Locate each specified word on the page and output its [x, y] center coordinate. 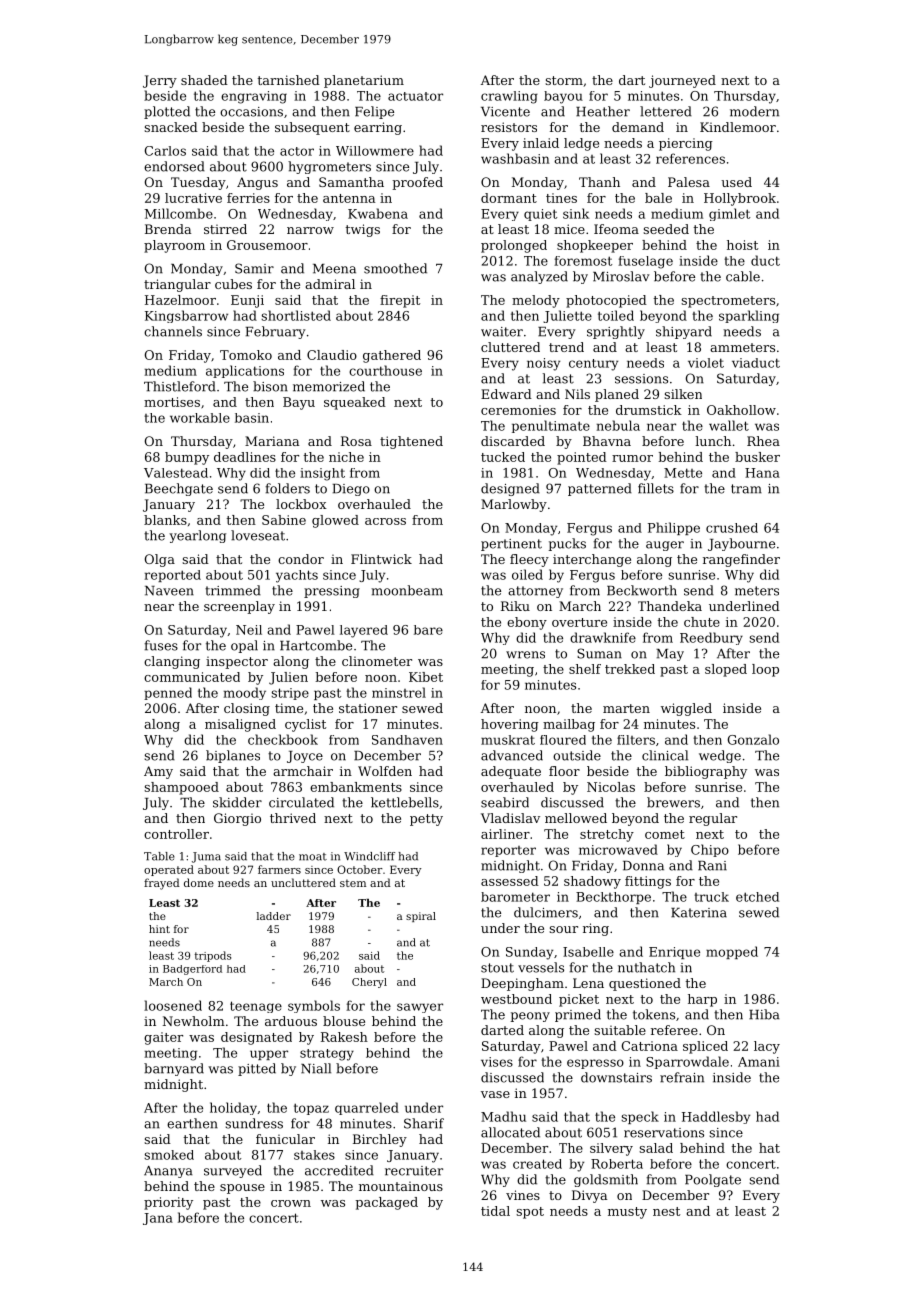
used [736, 182]
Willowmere [375, 151]
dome [199, 882]
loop [765, 670]
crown [291, 1203]
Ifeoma [616, 229]
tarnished [288, 80]
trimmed [233, 590]
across [385, 521]
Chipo [710, 850]
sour [563, 929]
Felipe [374, 112]
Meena [334, 269]
